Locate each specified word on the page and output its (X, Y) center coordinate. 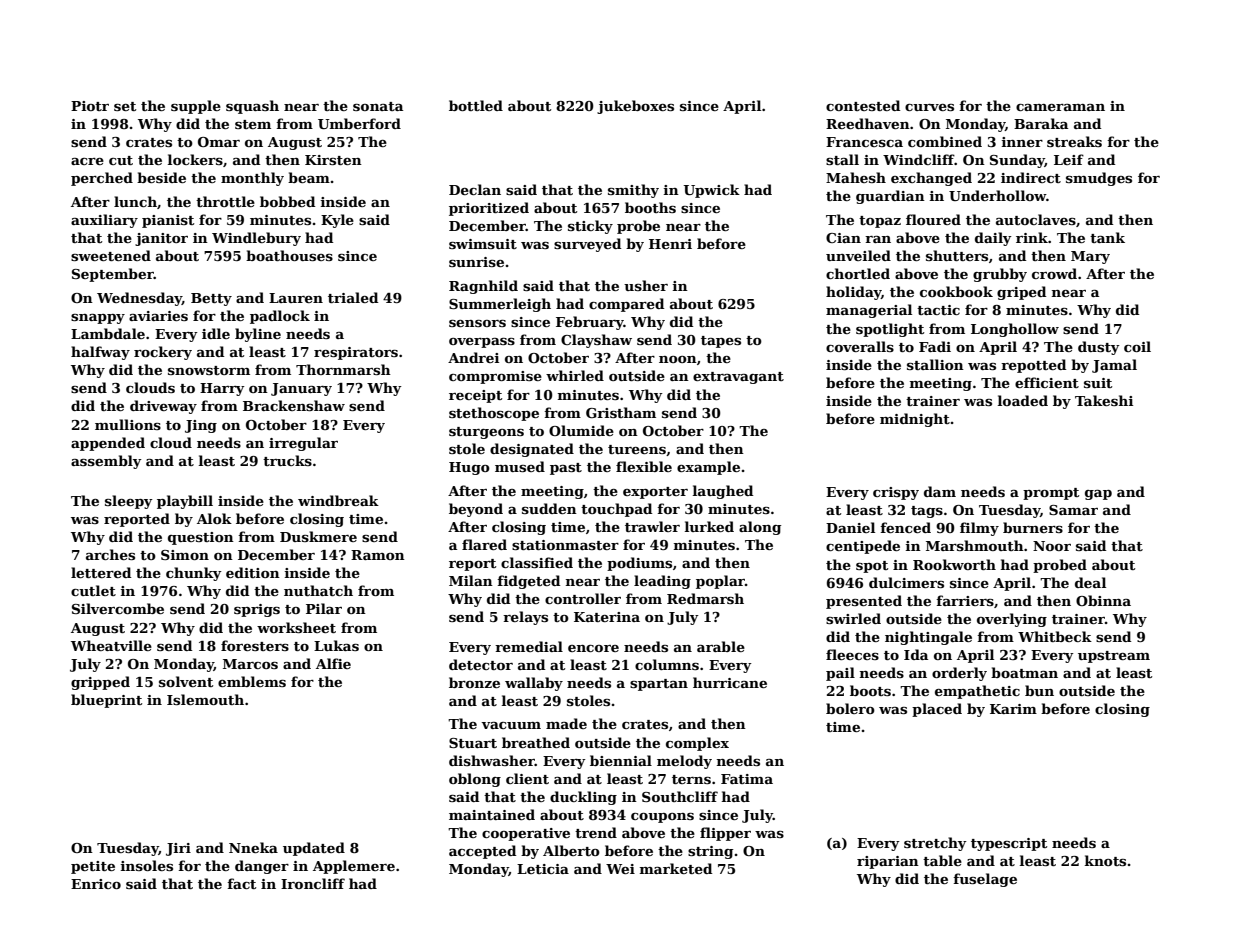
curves (929, 107)
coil (1137, 346)
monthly (252, 179)
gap (1098, 495)
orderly (959, 674)
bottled (476, 105)
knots (1105, 860)
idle (216, 333)
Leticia (543, 869)
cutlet (93, 590)
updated (314, 849)
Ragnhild (483, 287)
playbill (185, 502)
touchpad (616, 510)
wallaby (534, 684)
